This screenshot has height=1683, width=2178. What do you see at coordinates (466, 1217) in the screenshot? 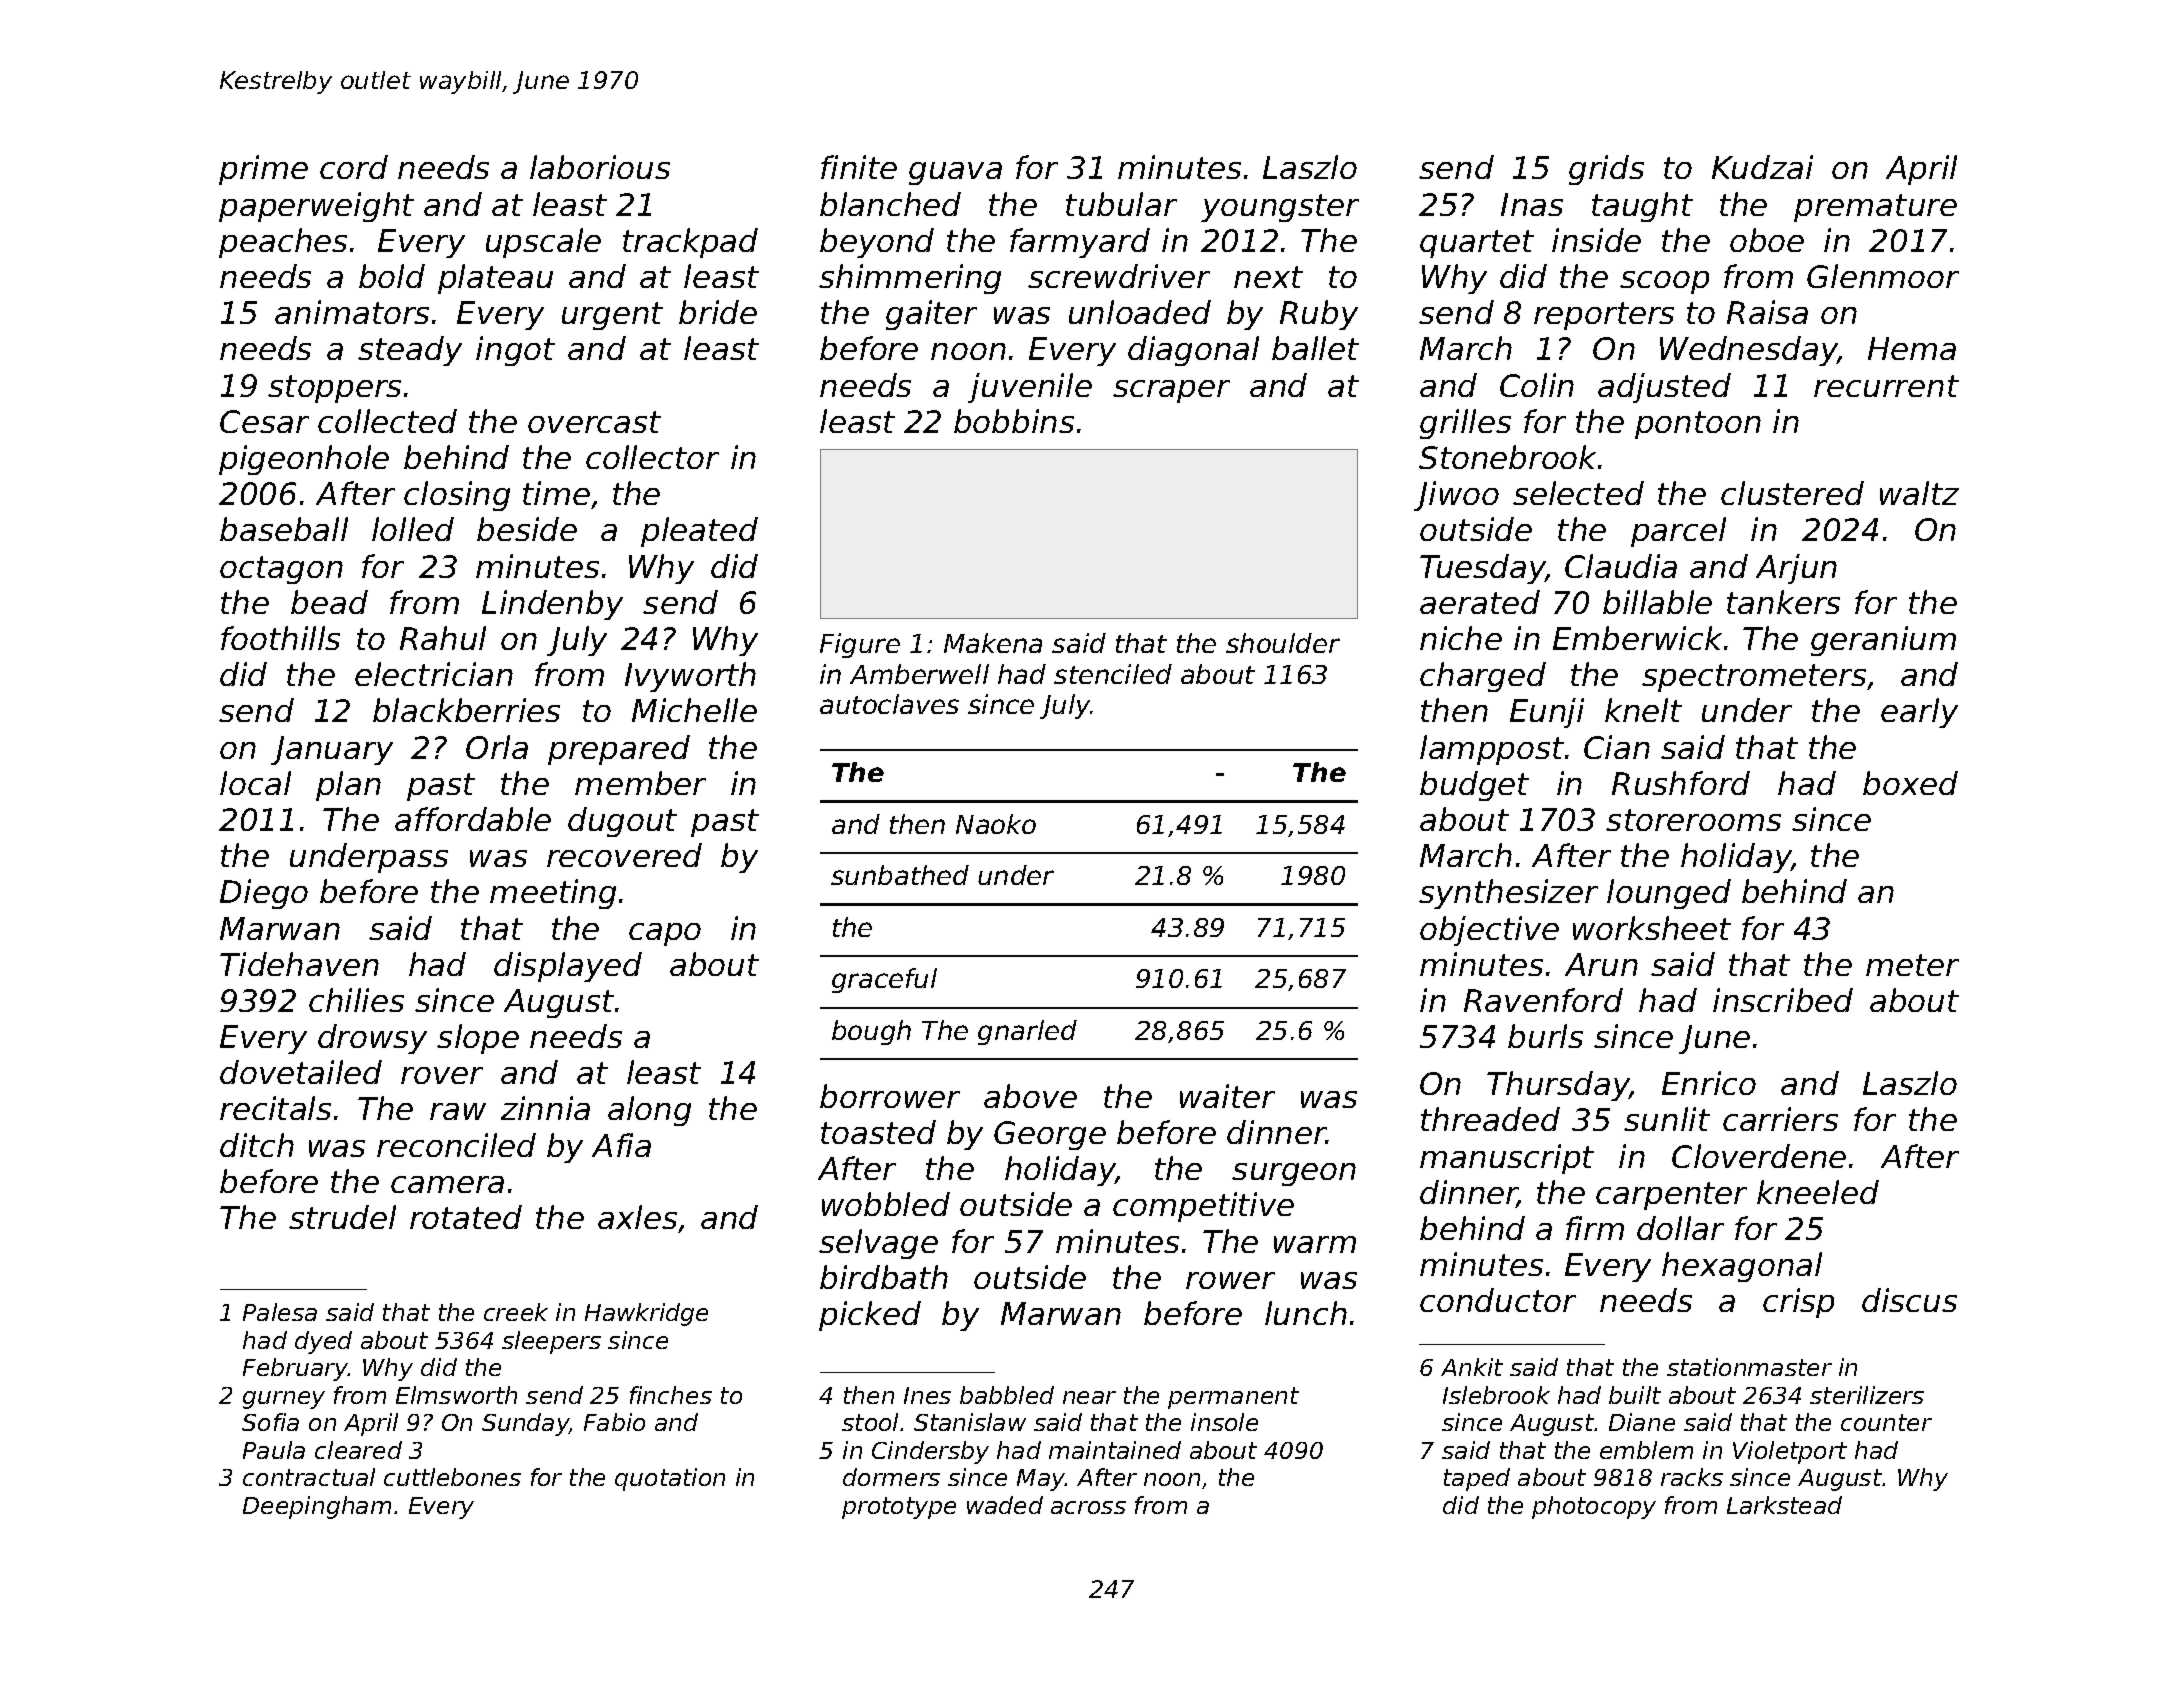
I see `rotated` at bounding box center [466, 1217].
